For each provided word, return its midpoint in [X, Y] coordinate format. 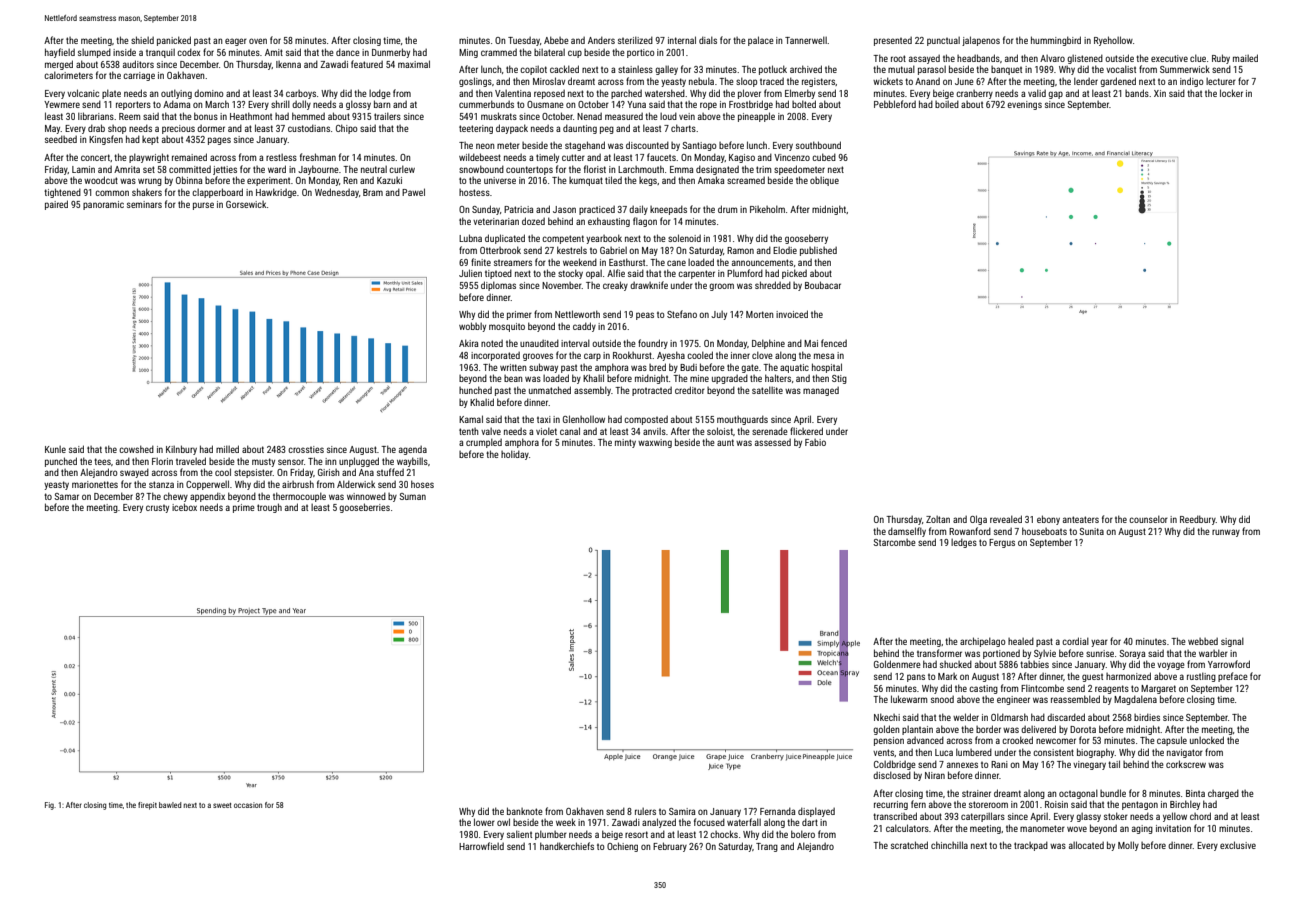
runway [1226, 533]
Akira [468, 343]
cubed [824, 157]
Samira [682, 811]
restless [281, 157]
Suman [412, 496]
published [818, 251]
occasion [248, 805]
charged [1223, 794]
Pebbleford [895, 104]
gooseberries [364, 508]
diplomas [498, 286]
